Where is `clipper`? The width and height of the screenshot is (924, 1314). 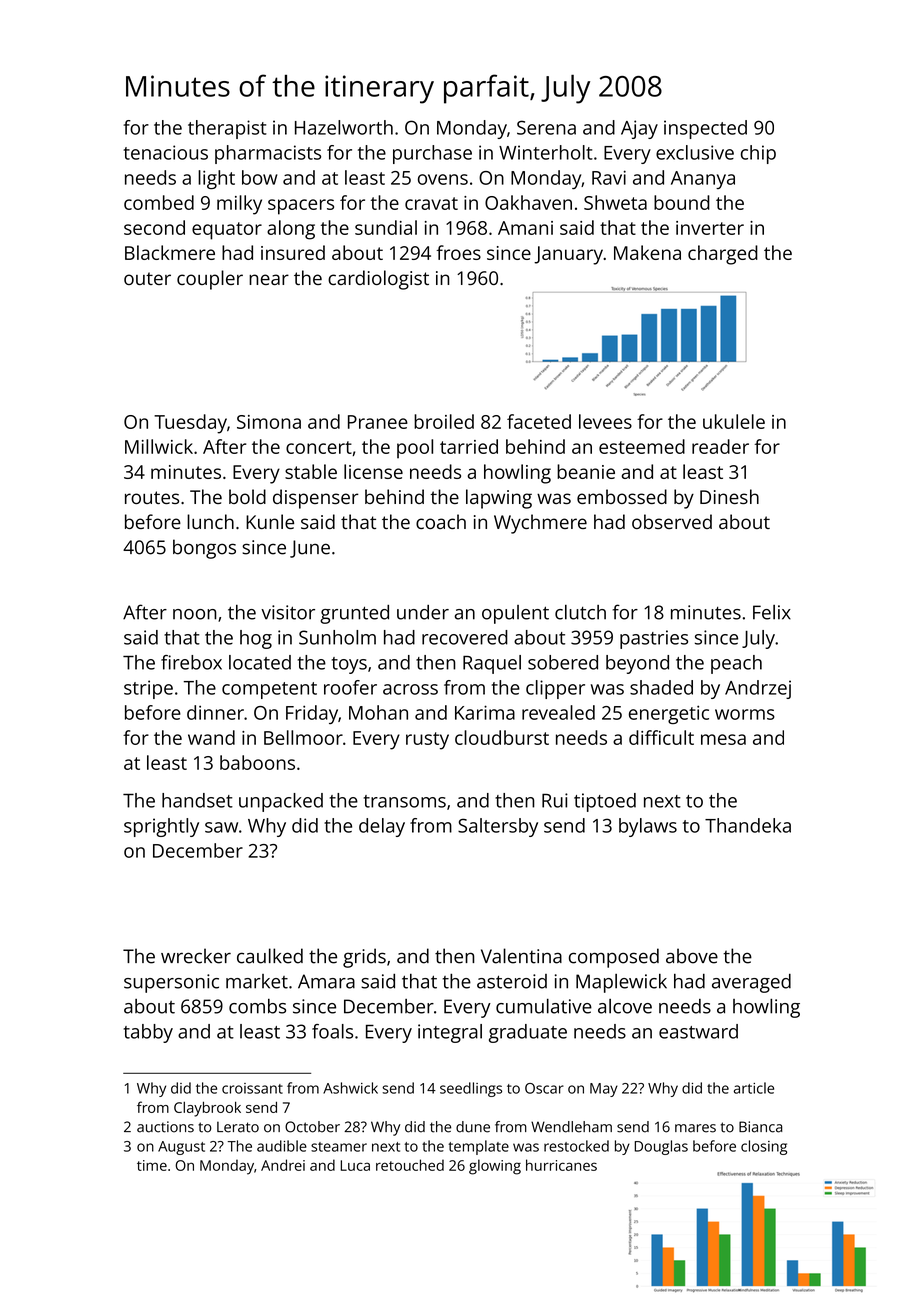
clipper is located at coordinates (555, 689).
